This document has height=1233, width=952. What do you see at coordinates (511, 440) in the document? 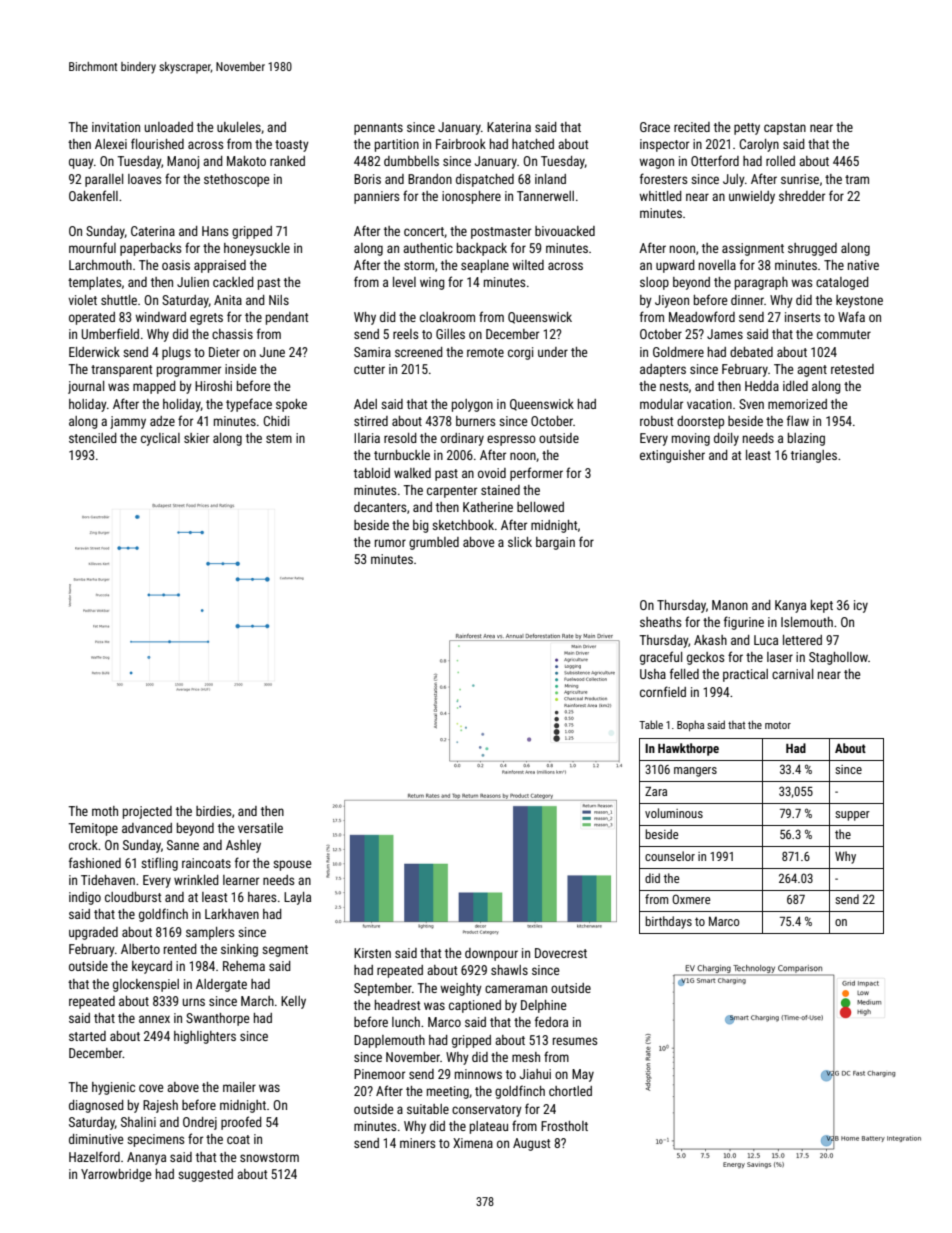
I see `espresso` at bounding box center [511, 440].
